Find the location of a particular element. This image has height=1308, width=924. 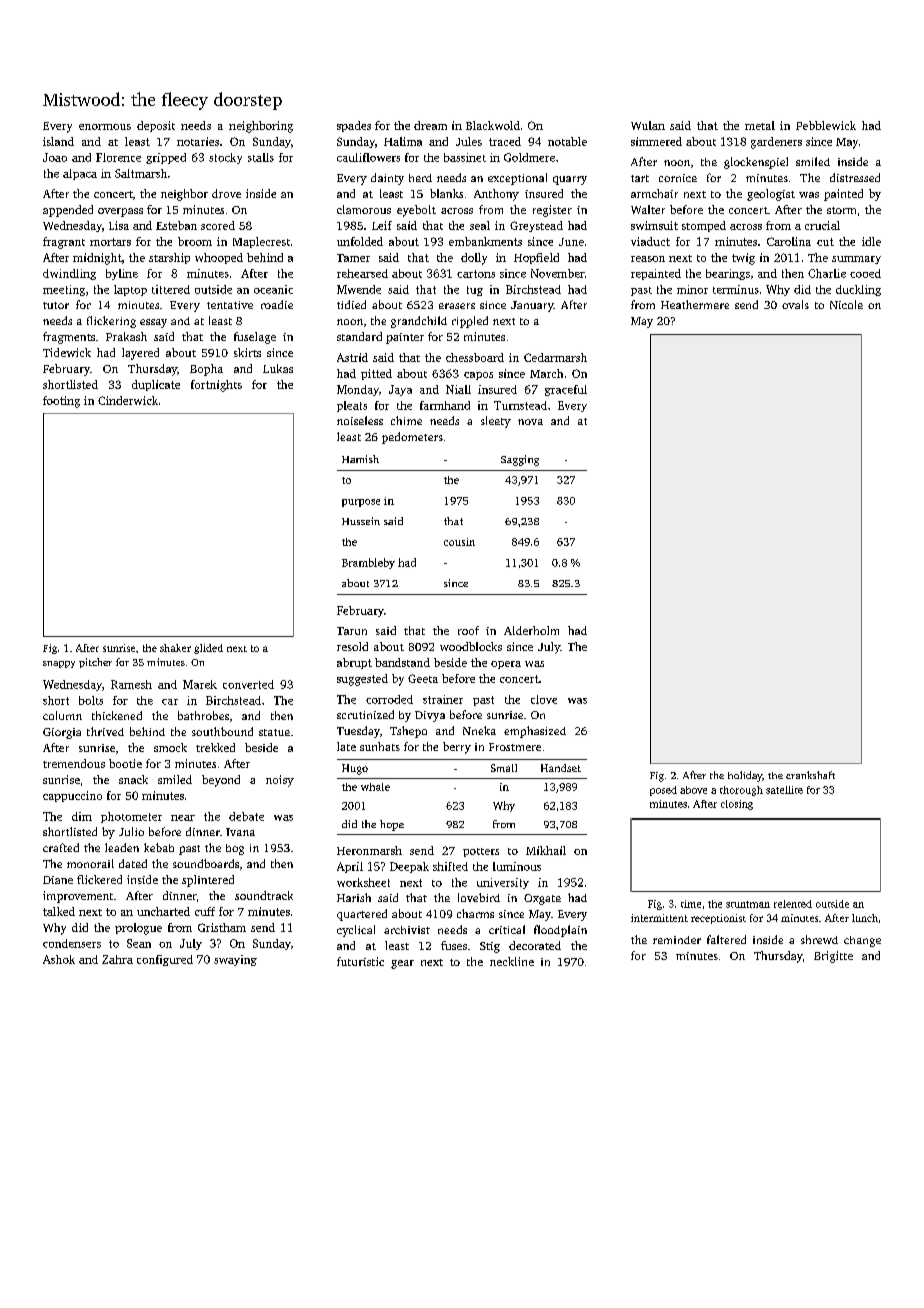

configured is located at coordinates (165, 960).
